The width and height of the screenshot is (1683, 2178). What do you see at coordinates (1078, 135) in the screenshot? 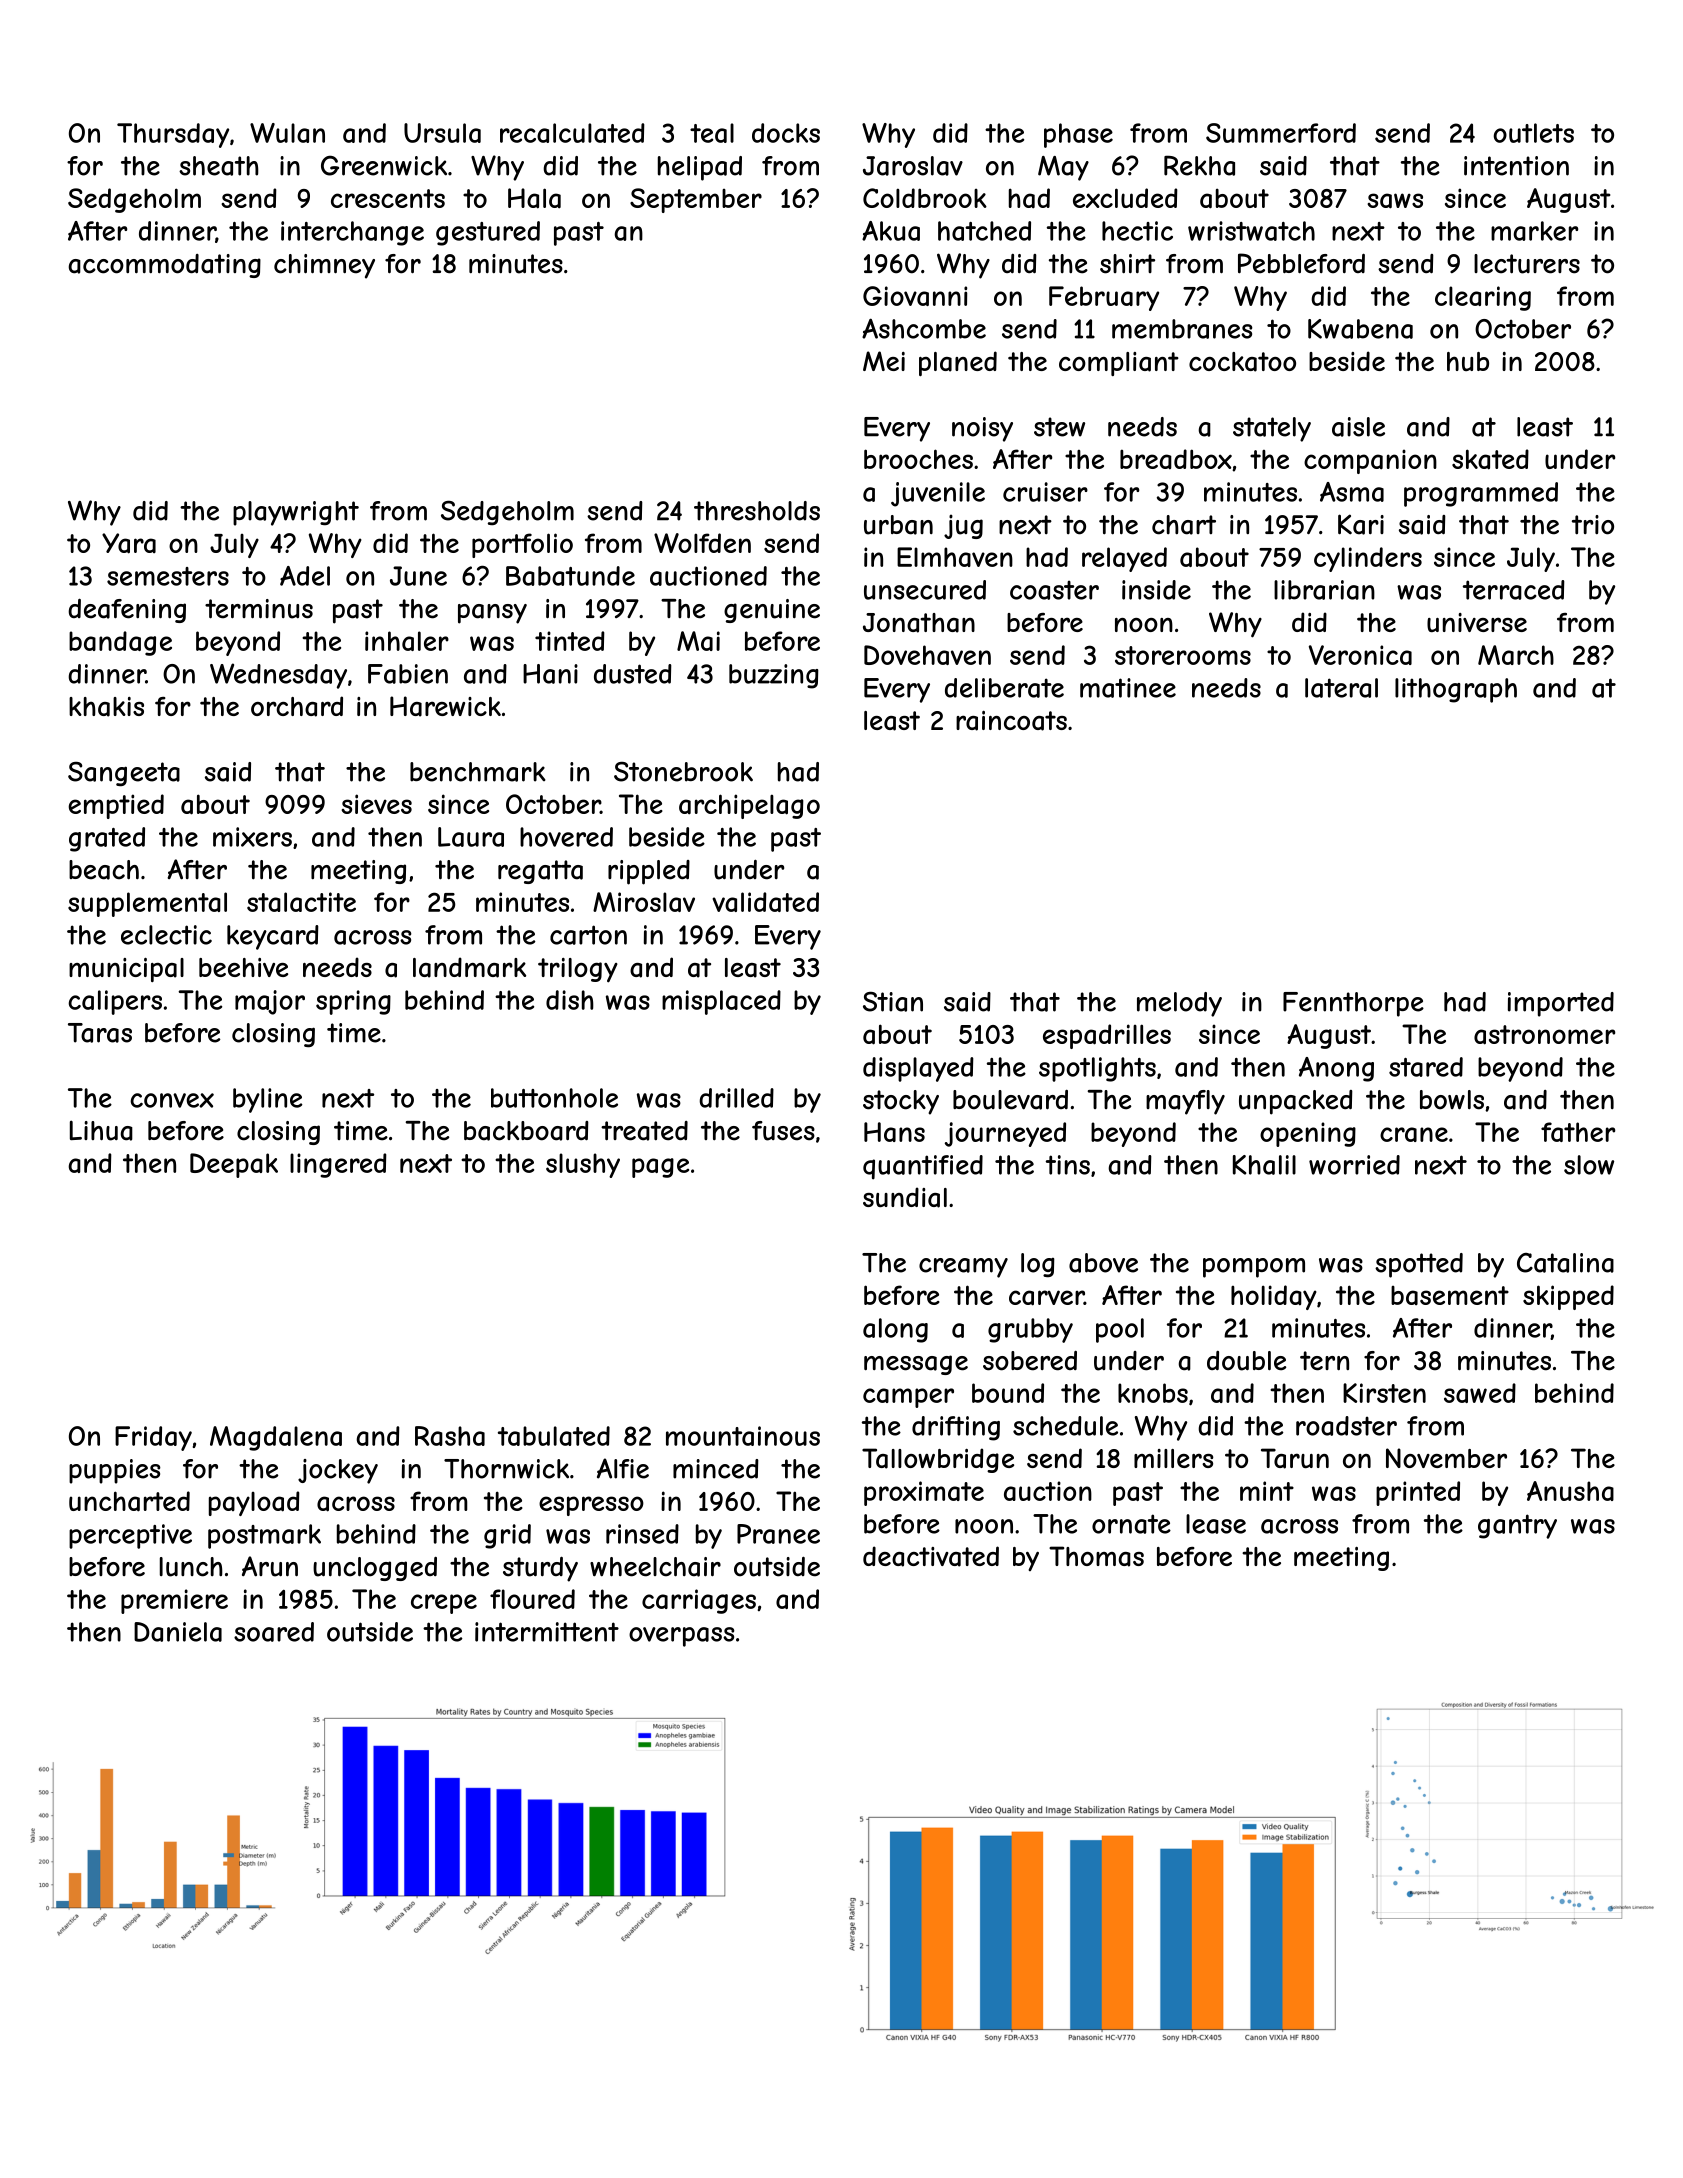
I see `phase` at bounding box center [1078, 135].
